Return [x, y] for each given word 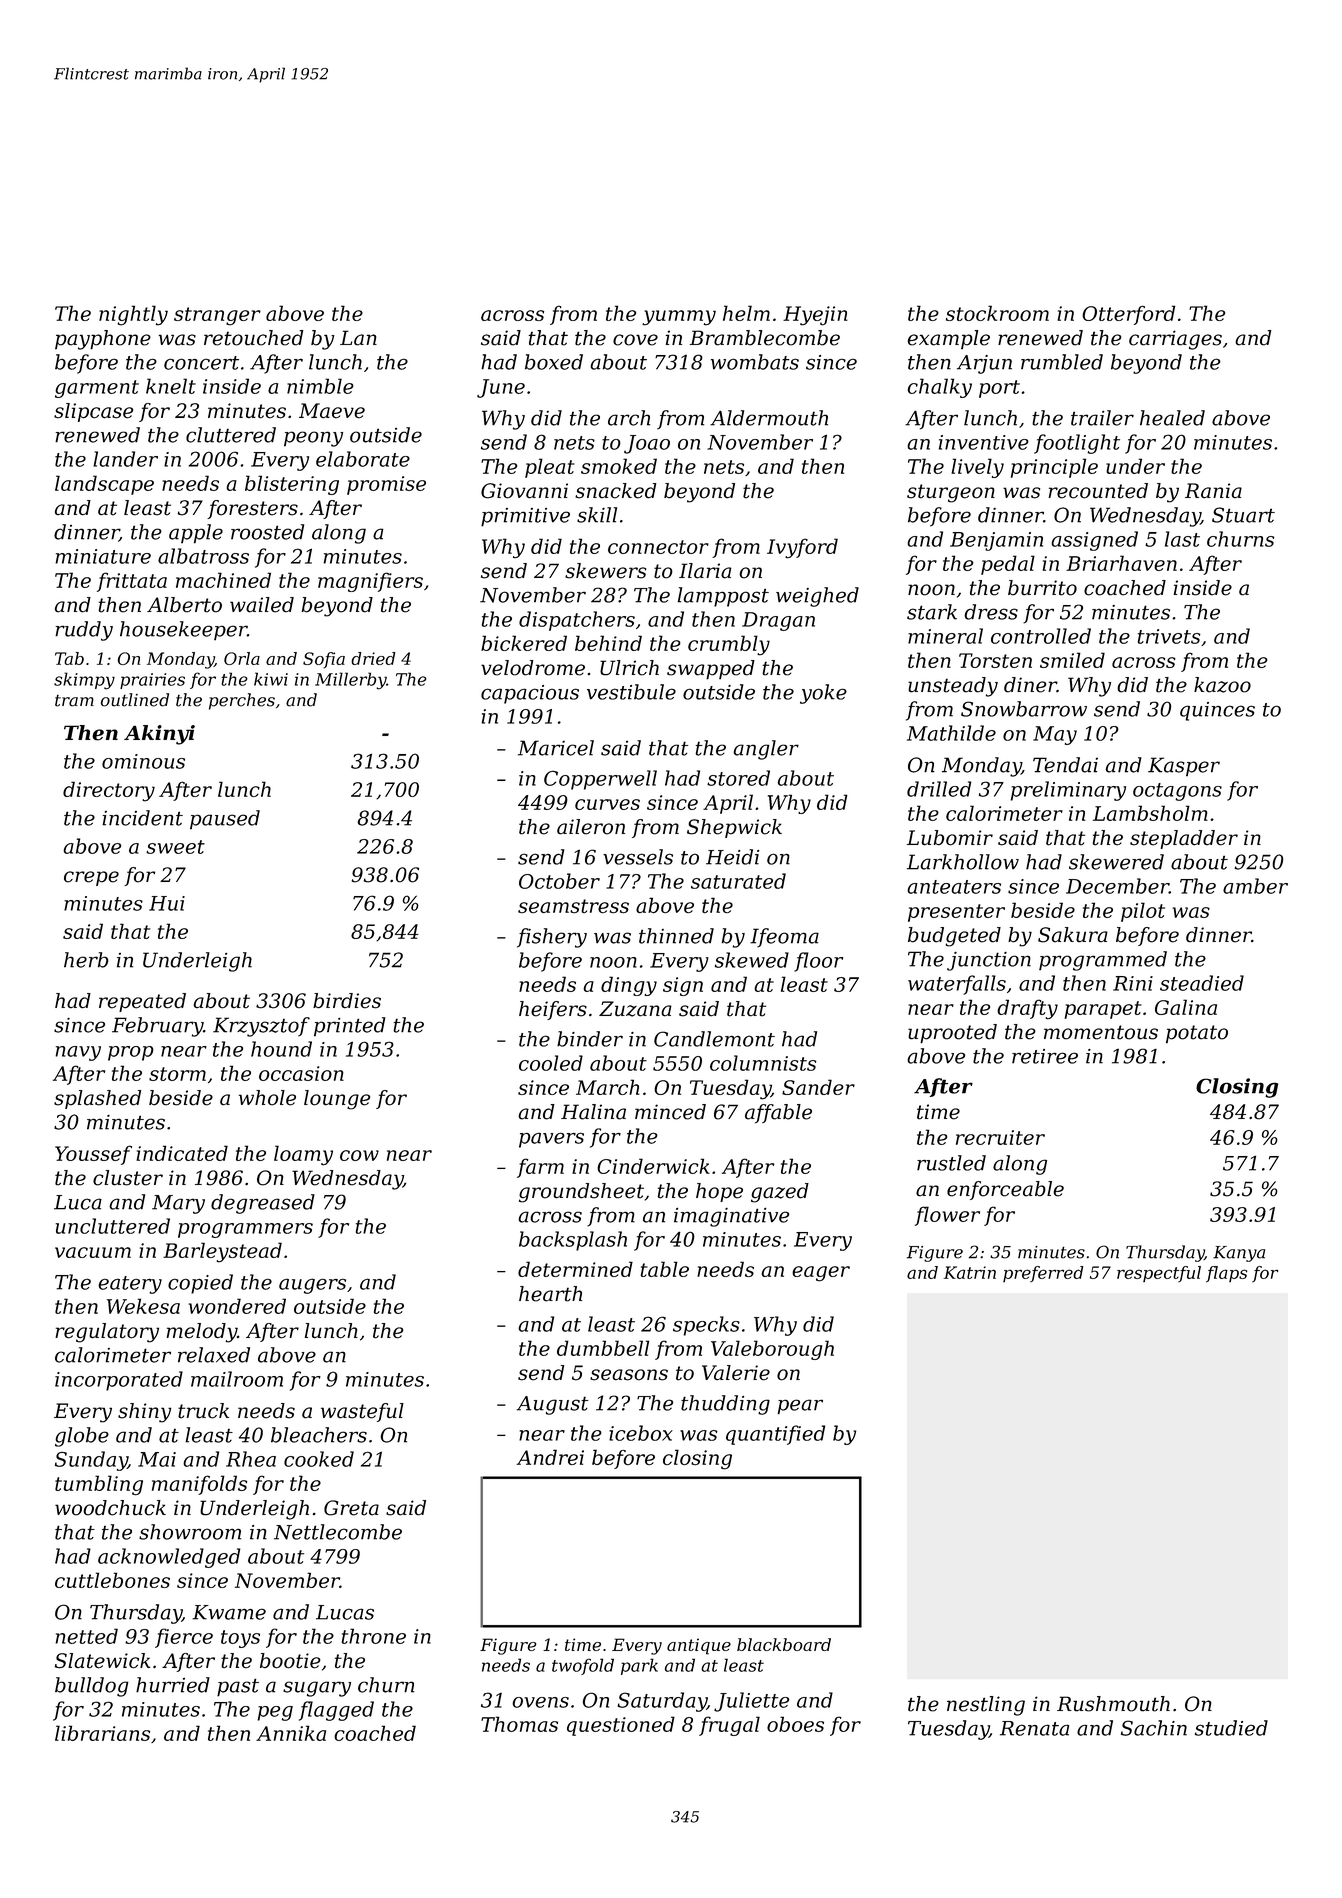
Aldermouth [769, 418]
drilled [939, 789]
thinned [676, 936]
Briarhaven [1121, 563]
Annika [291, 1733]
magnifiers [370, 582]
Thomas [519, 1724]
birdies [347, 1001]
